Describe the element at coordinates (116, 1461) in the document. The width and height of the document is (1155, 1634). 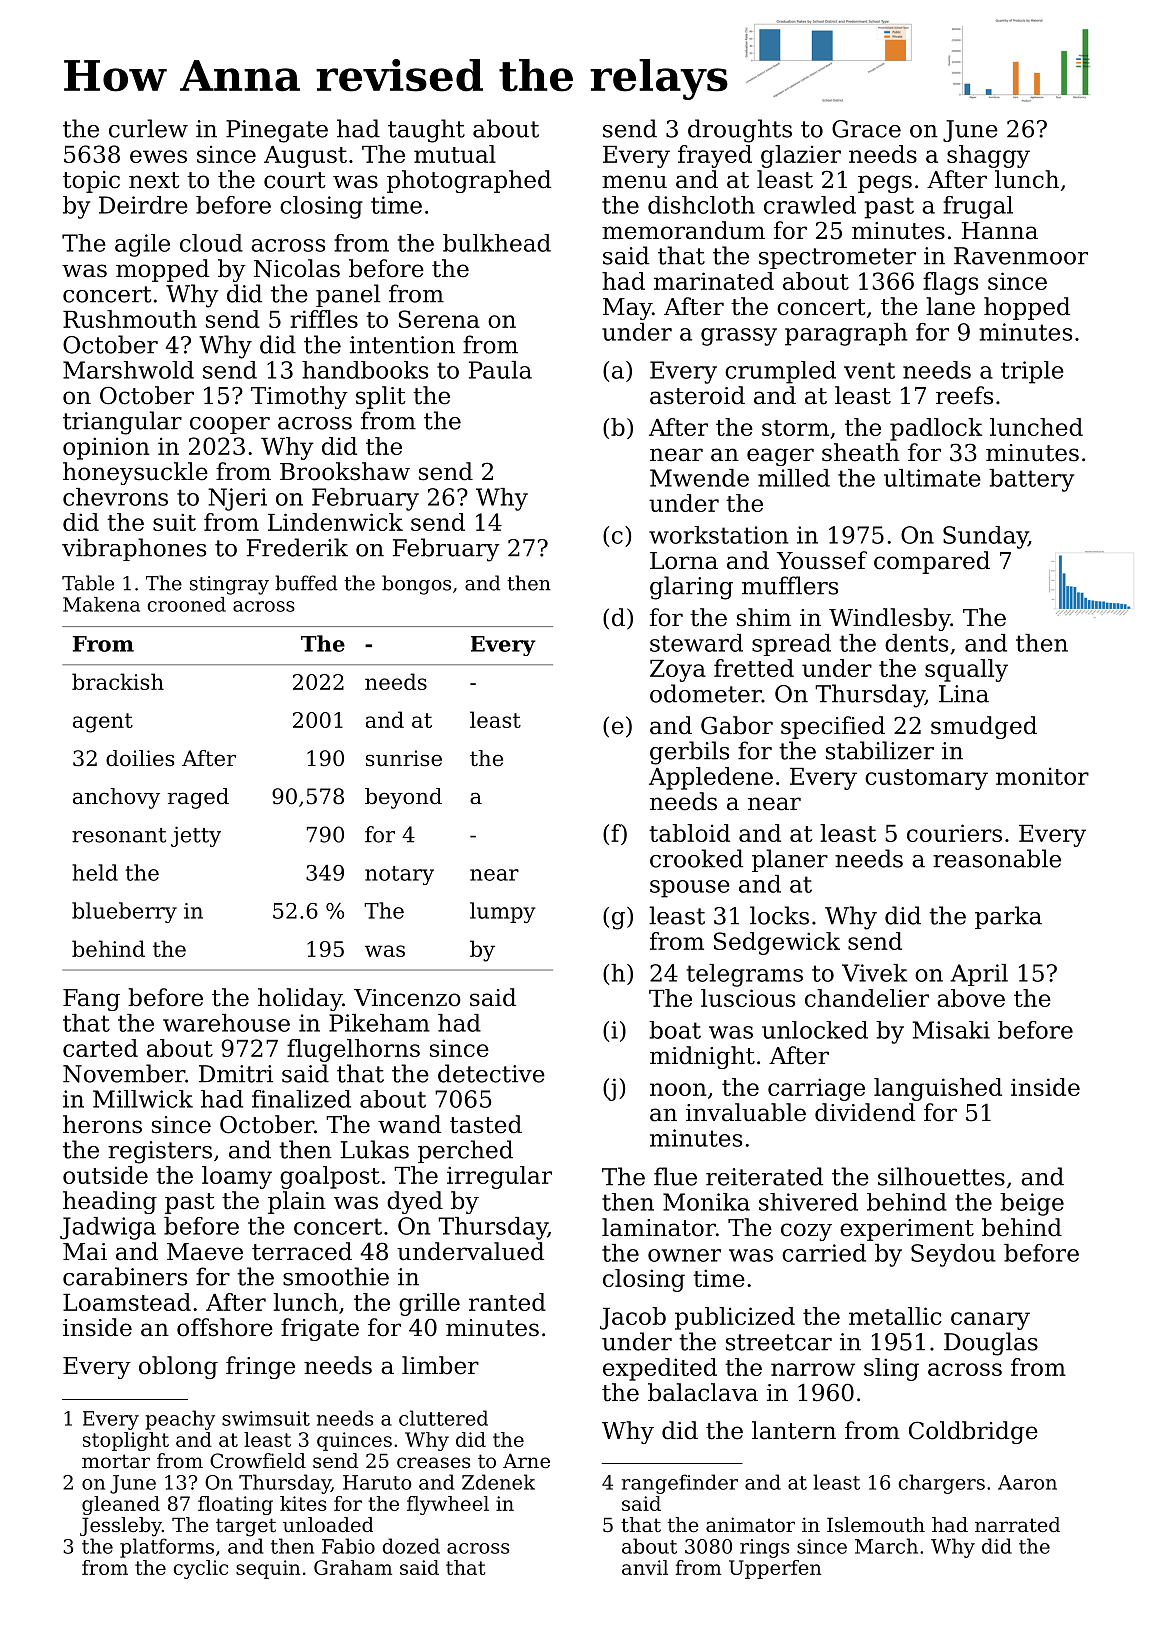
I see `mortar` at that location.
